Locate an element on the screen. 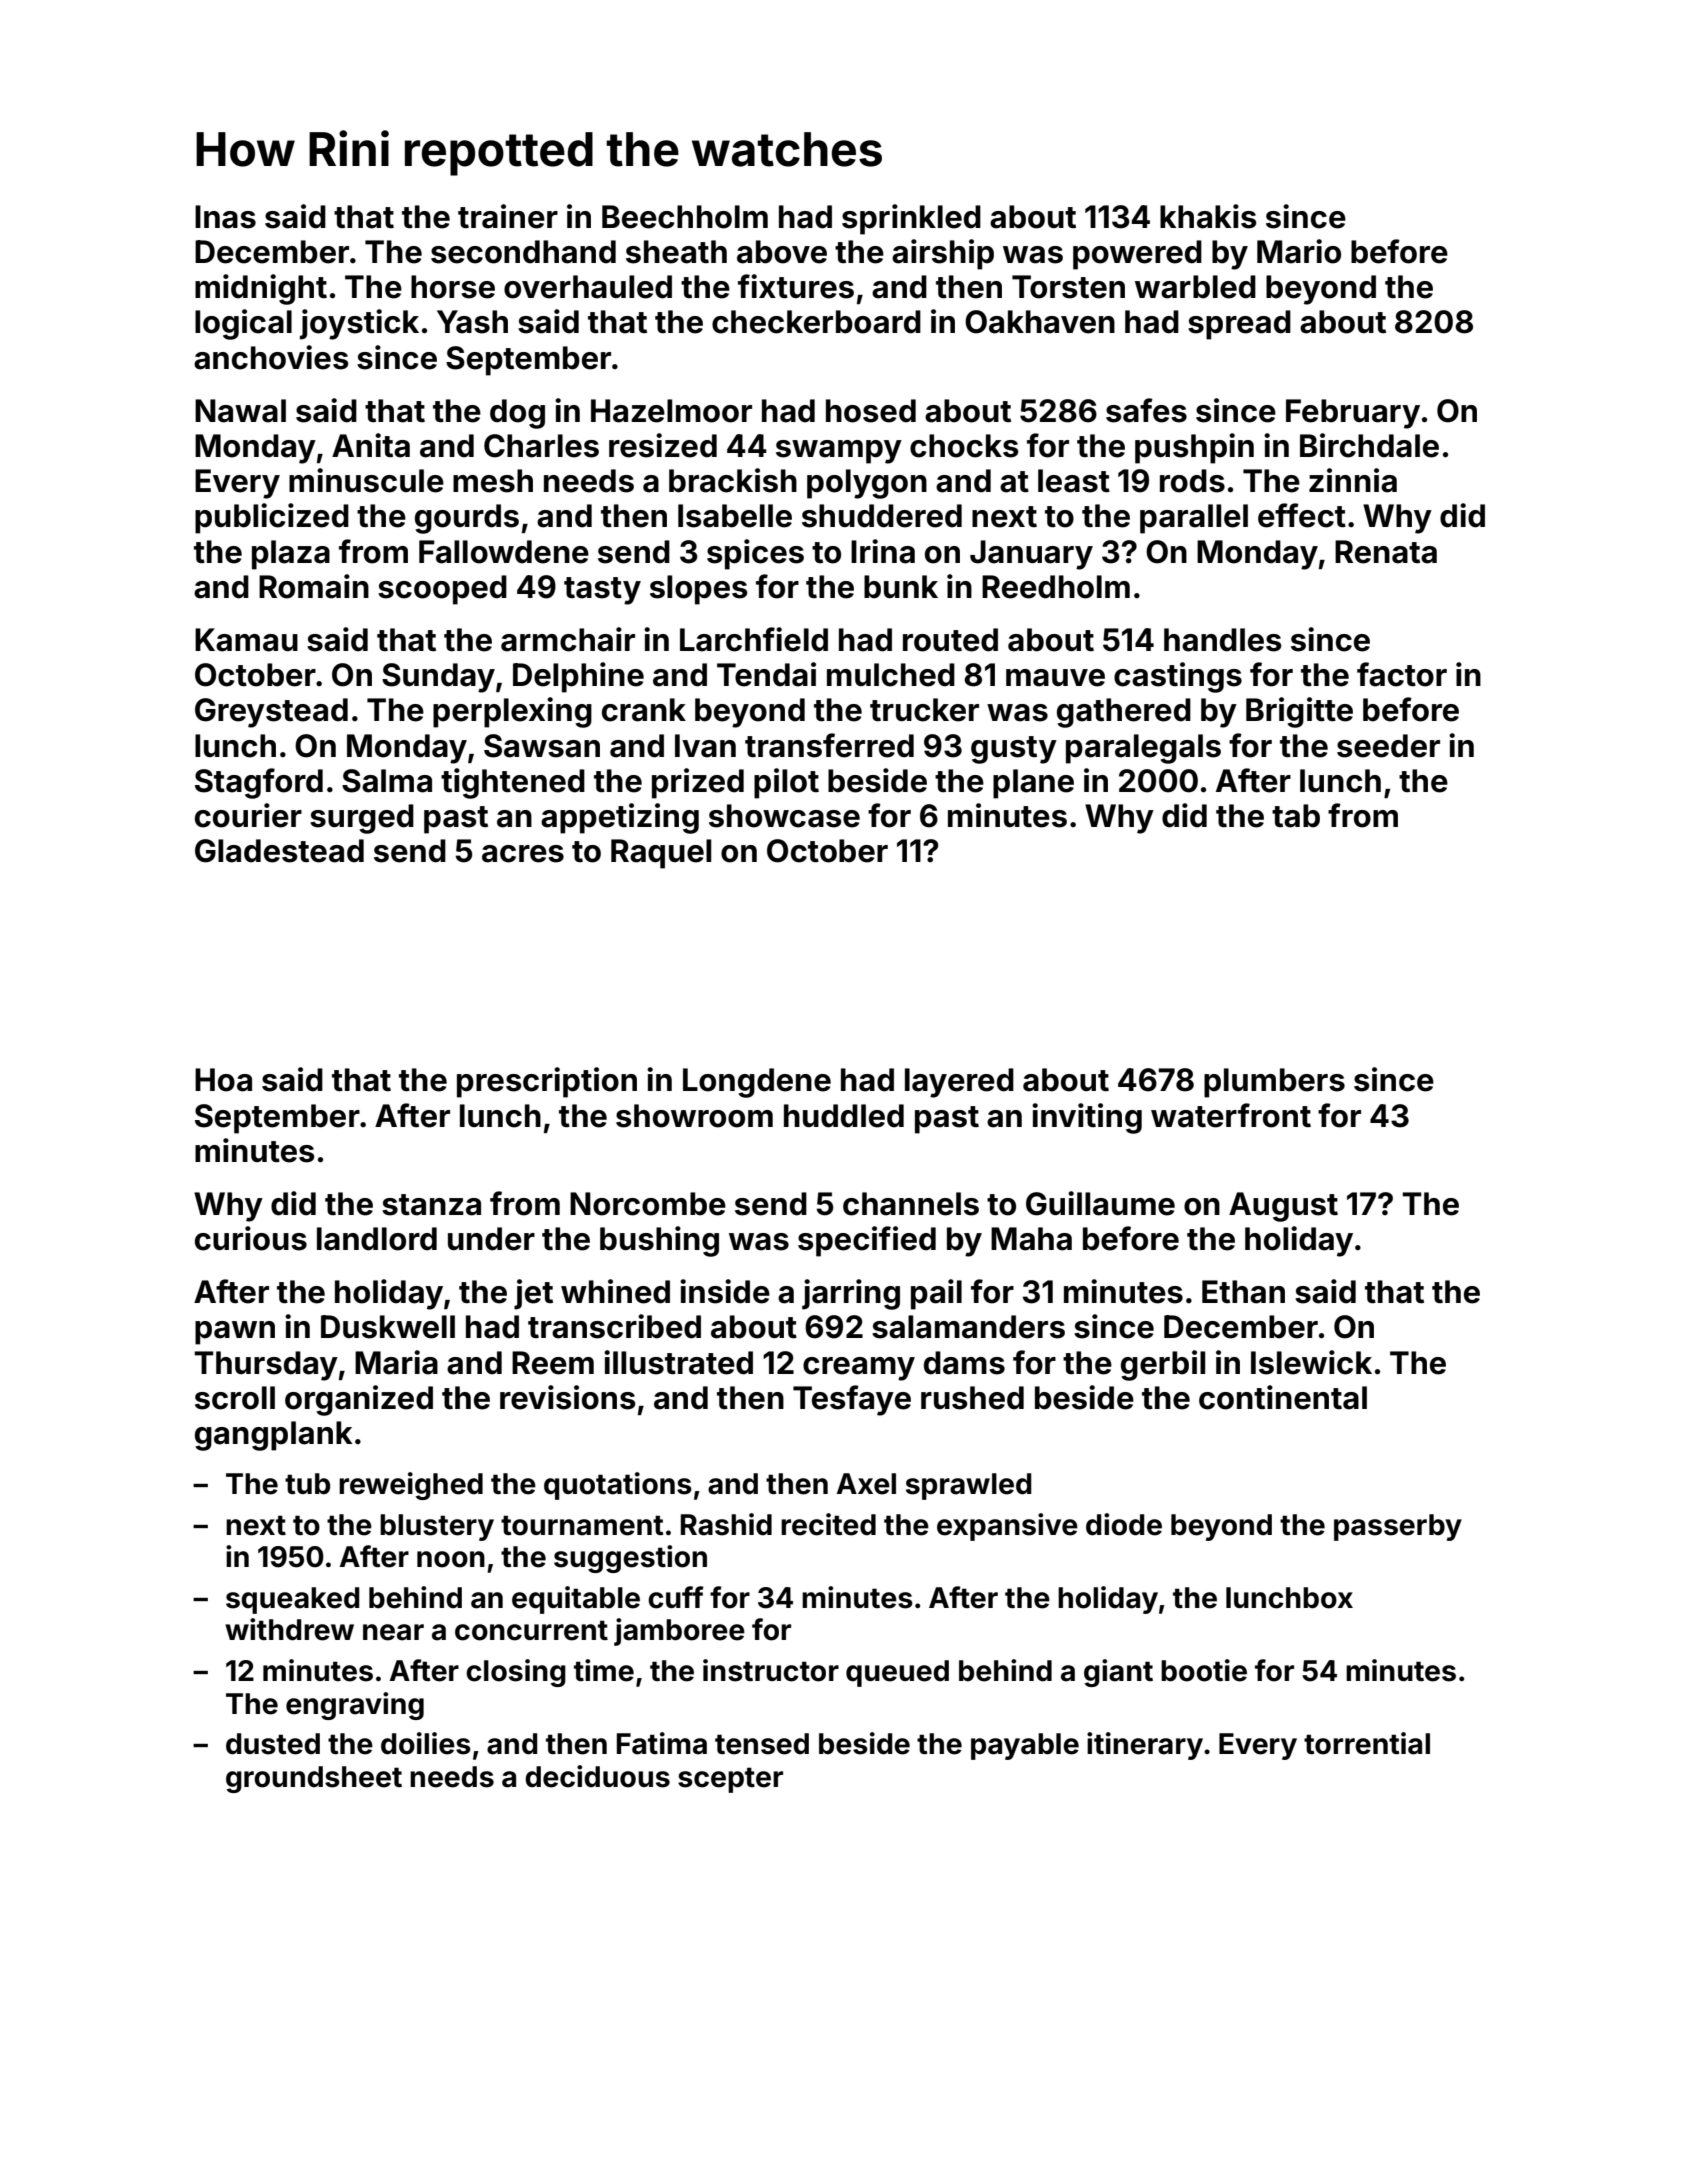 This screenshot has height=2178, width=1683. khakis is located at coordinates (1208, 216).
